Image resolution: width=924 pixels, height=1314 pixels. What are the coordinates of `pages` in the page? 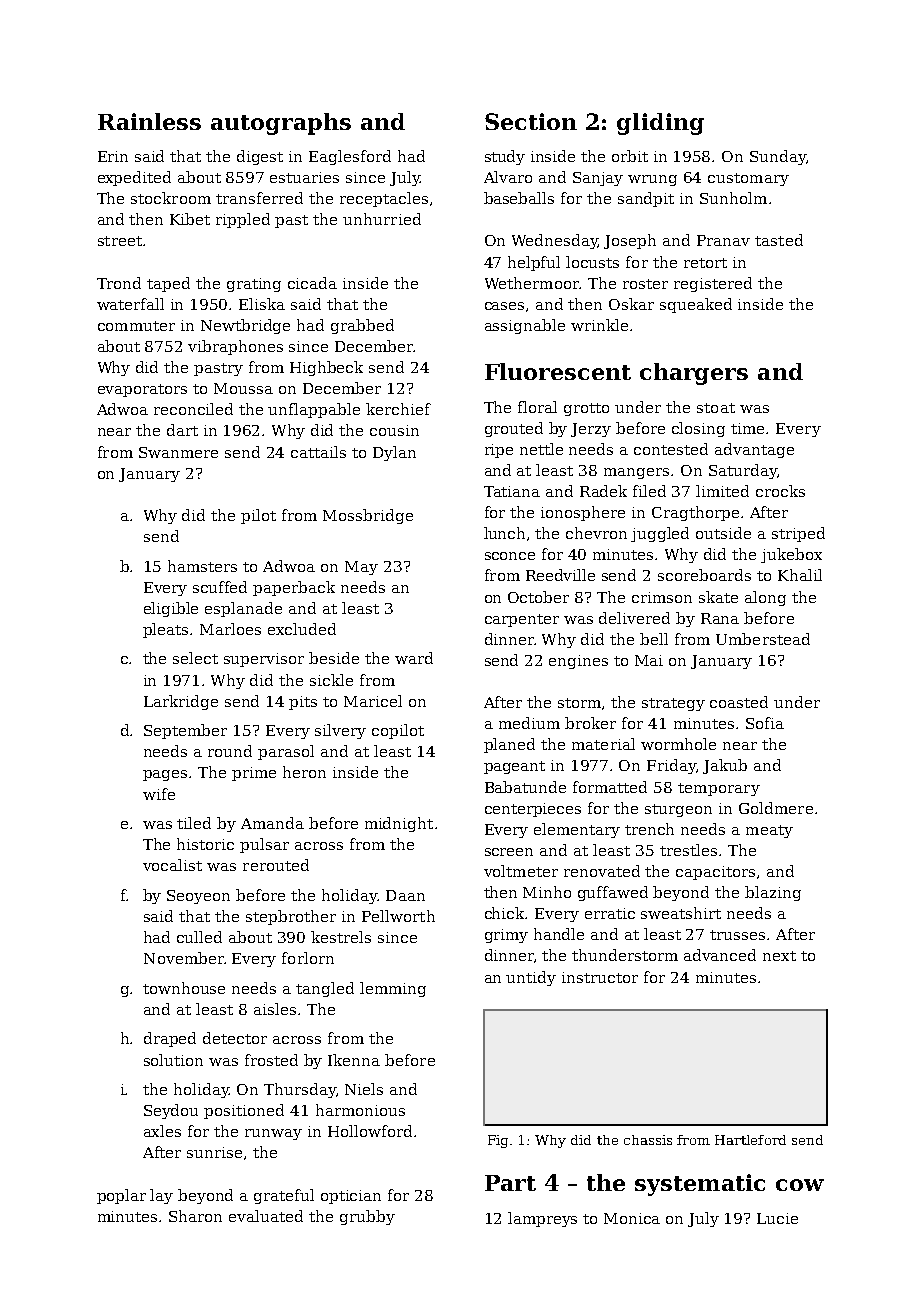 It's located at (165, 775).
